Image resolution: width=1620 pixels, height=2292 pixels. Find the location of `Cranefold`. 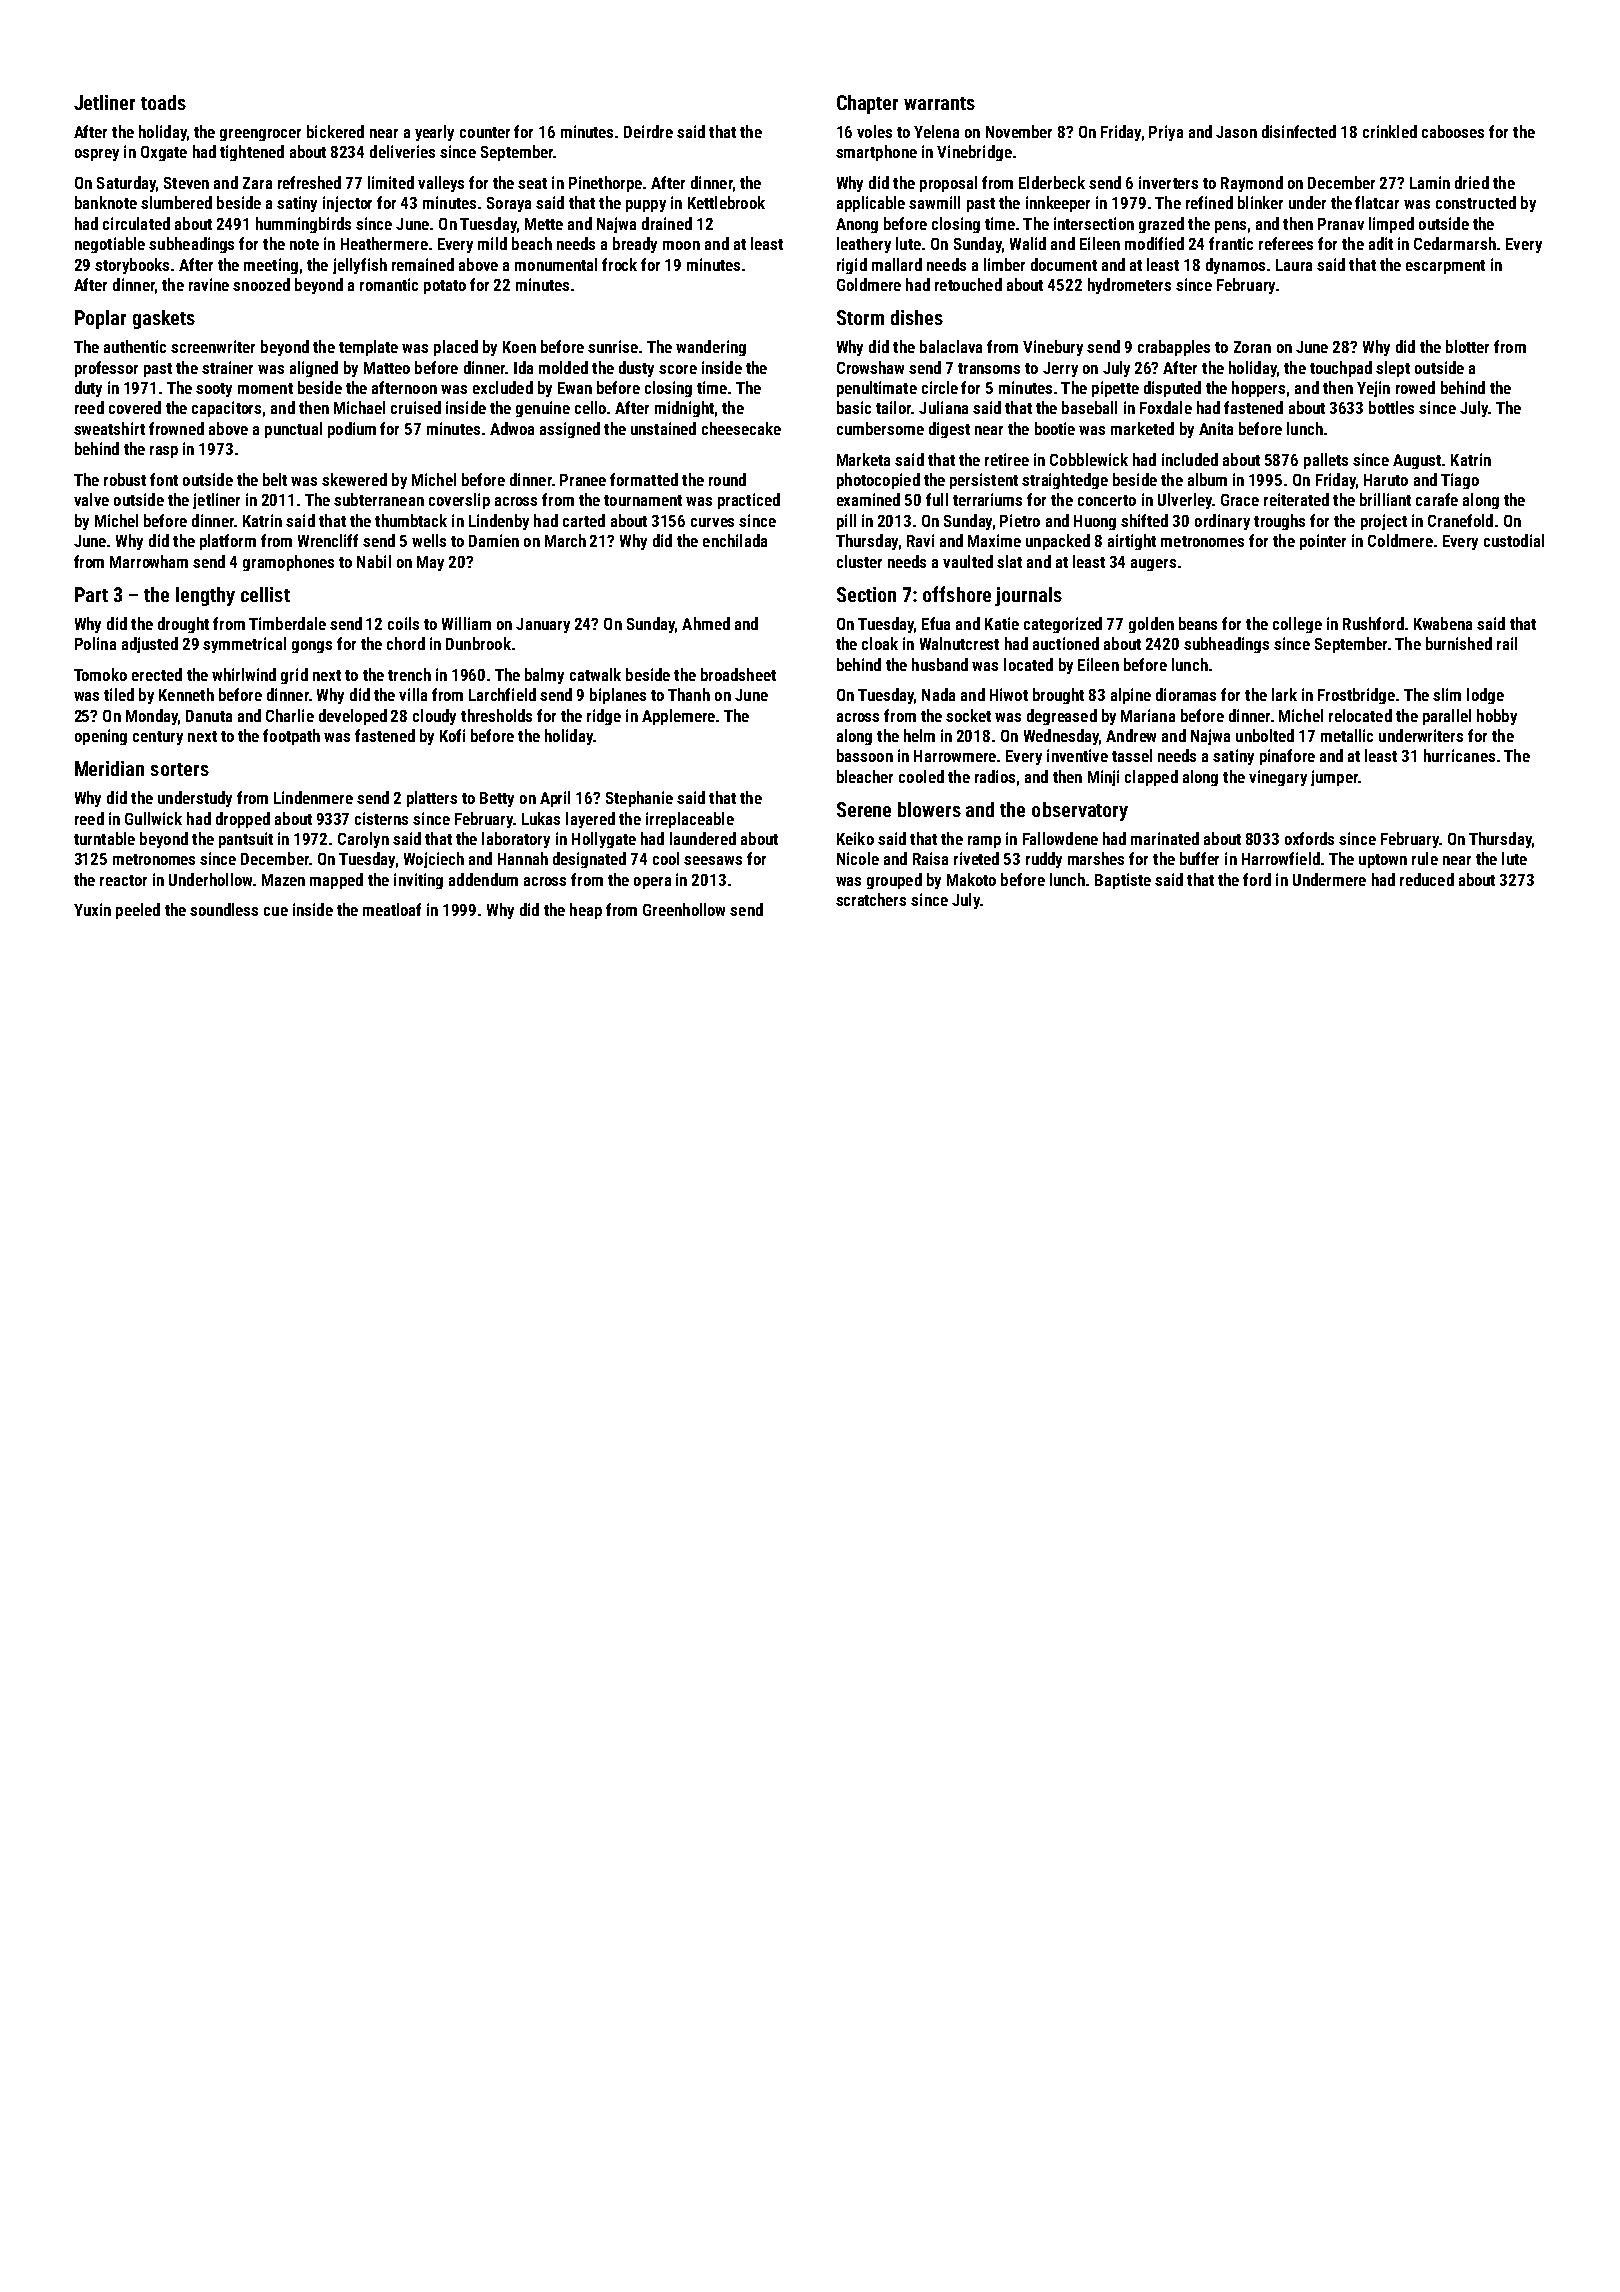

Cranefold is located at coordinates (1460, 520).
